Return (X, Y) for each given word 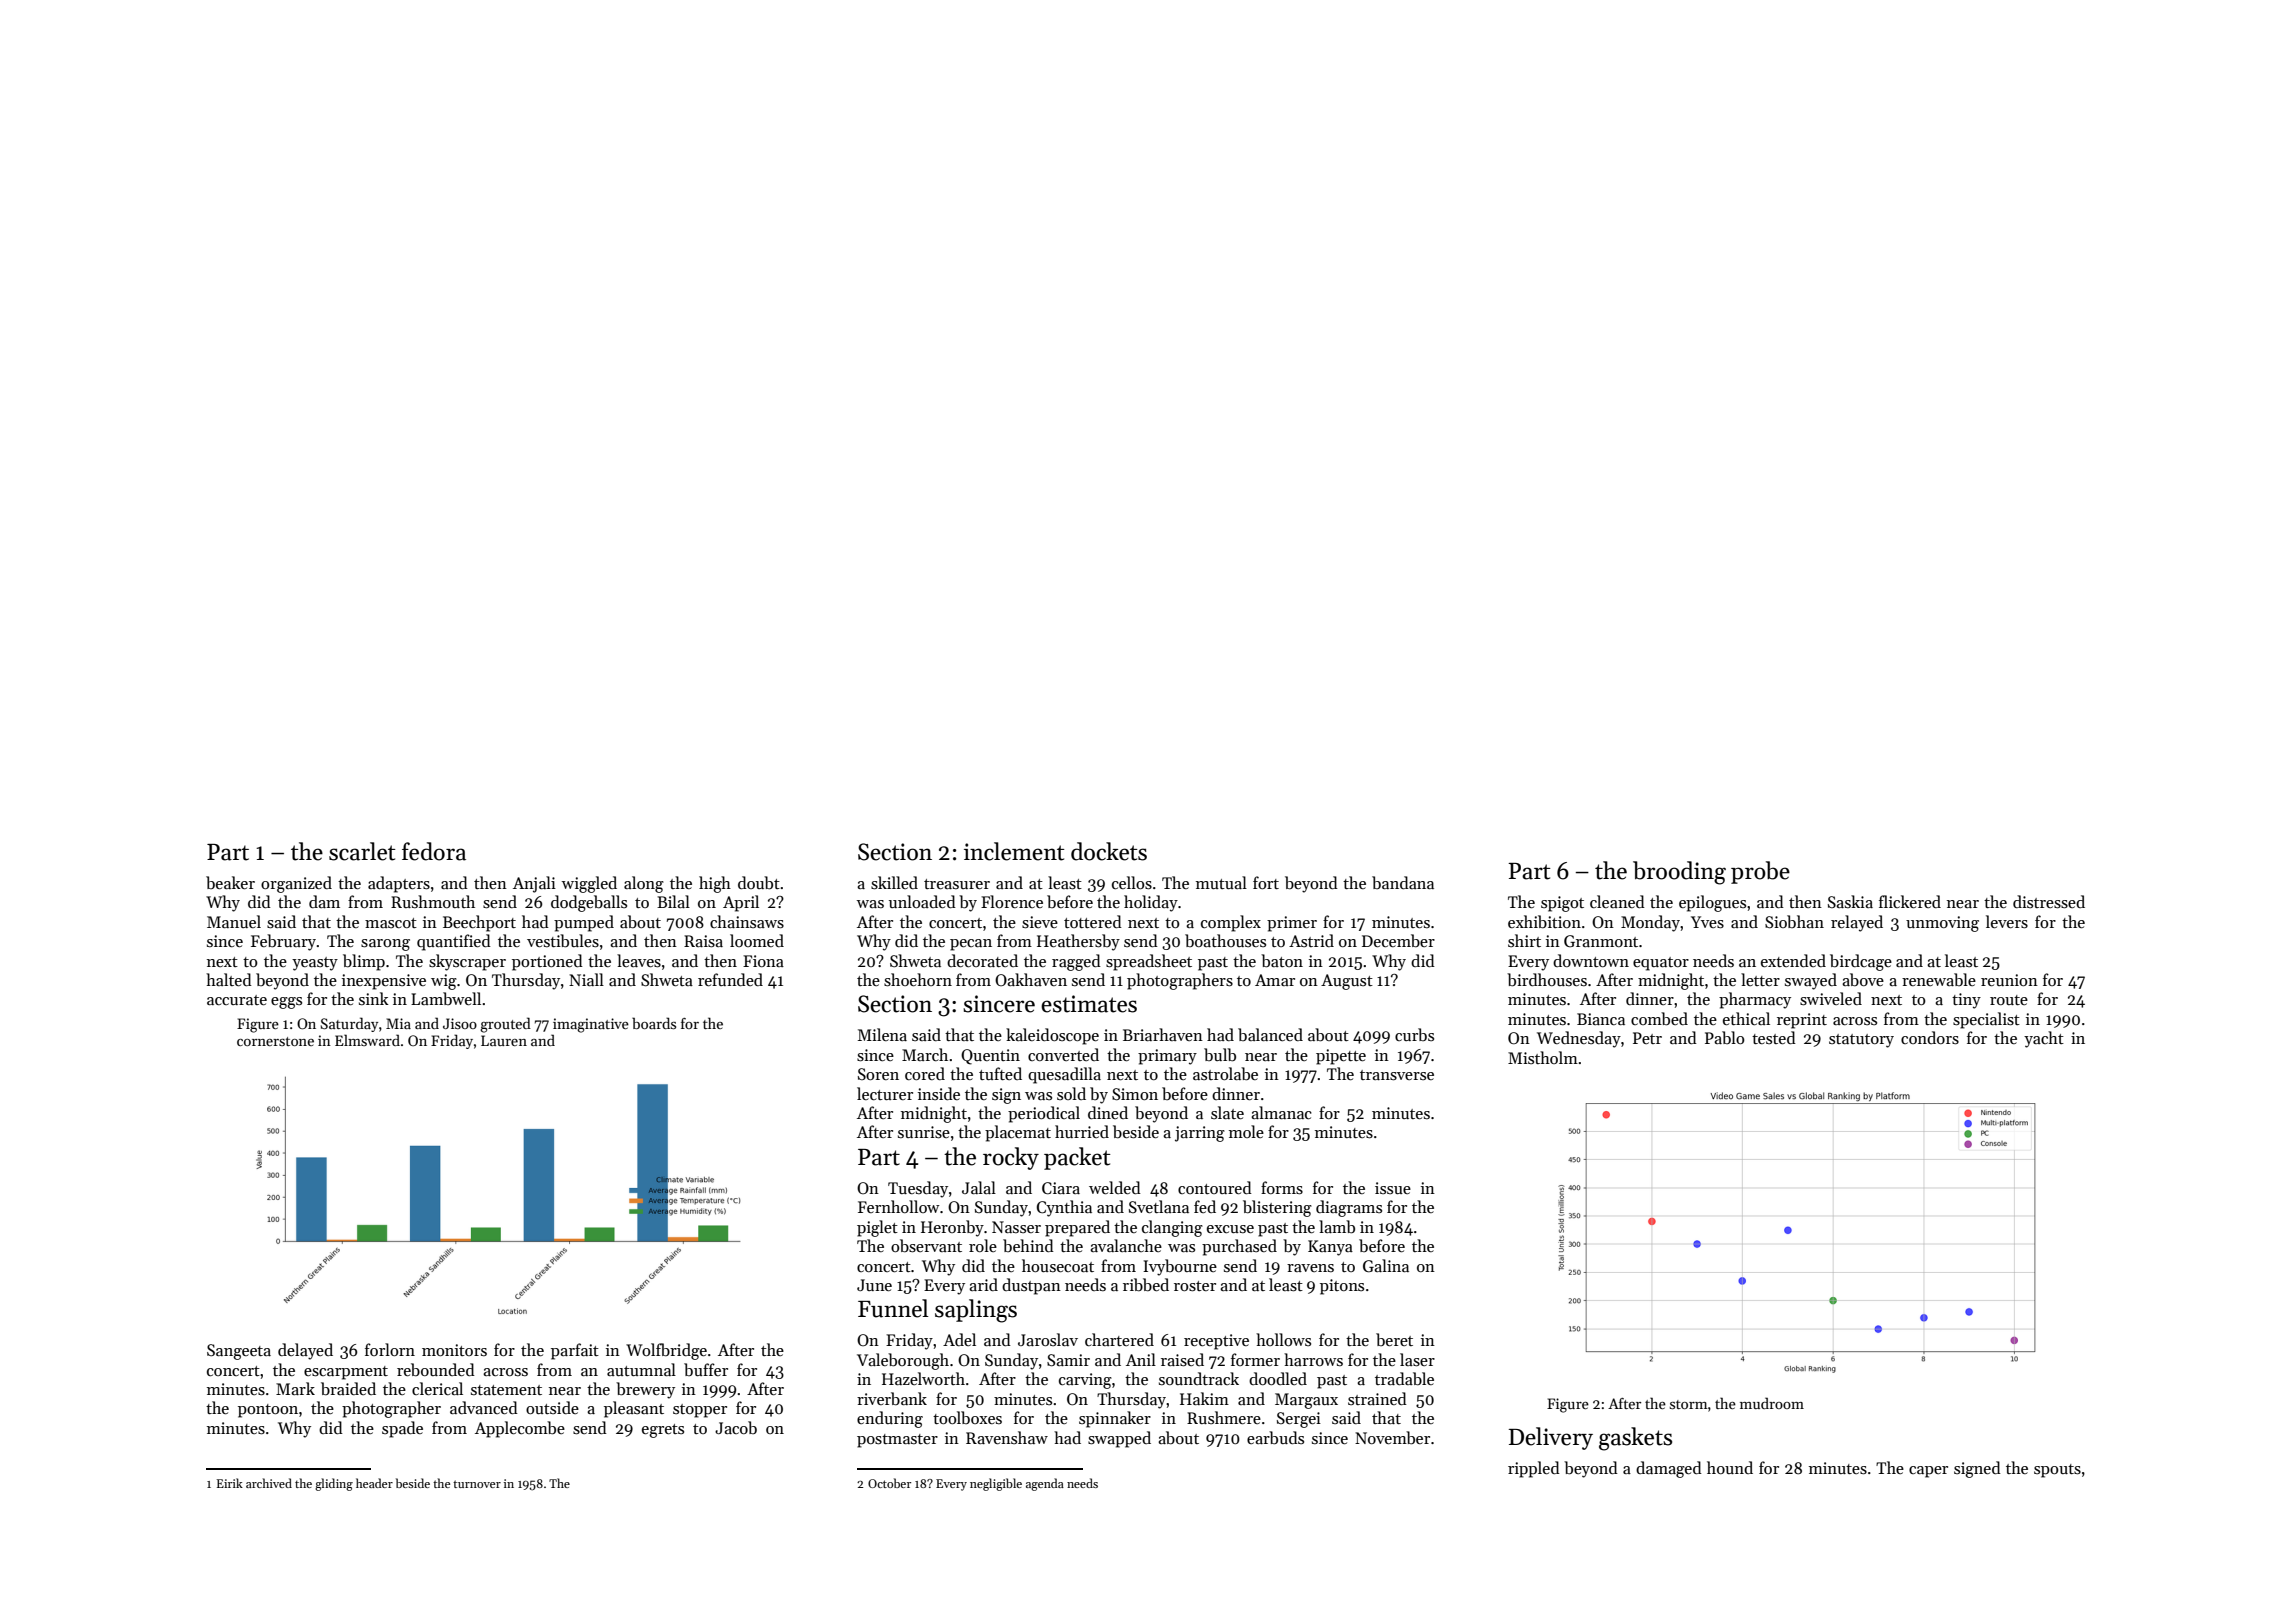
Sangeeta (239, 1352)
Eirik (230, 1483)
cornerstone (275, 1041)
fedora (434, 851)
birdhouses (1547, 980)
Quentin (990, 1057)
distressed (2049, 902)
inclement (1014, 851)
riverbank (892, 1398)
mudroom (1772, 1403)
